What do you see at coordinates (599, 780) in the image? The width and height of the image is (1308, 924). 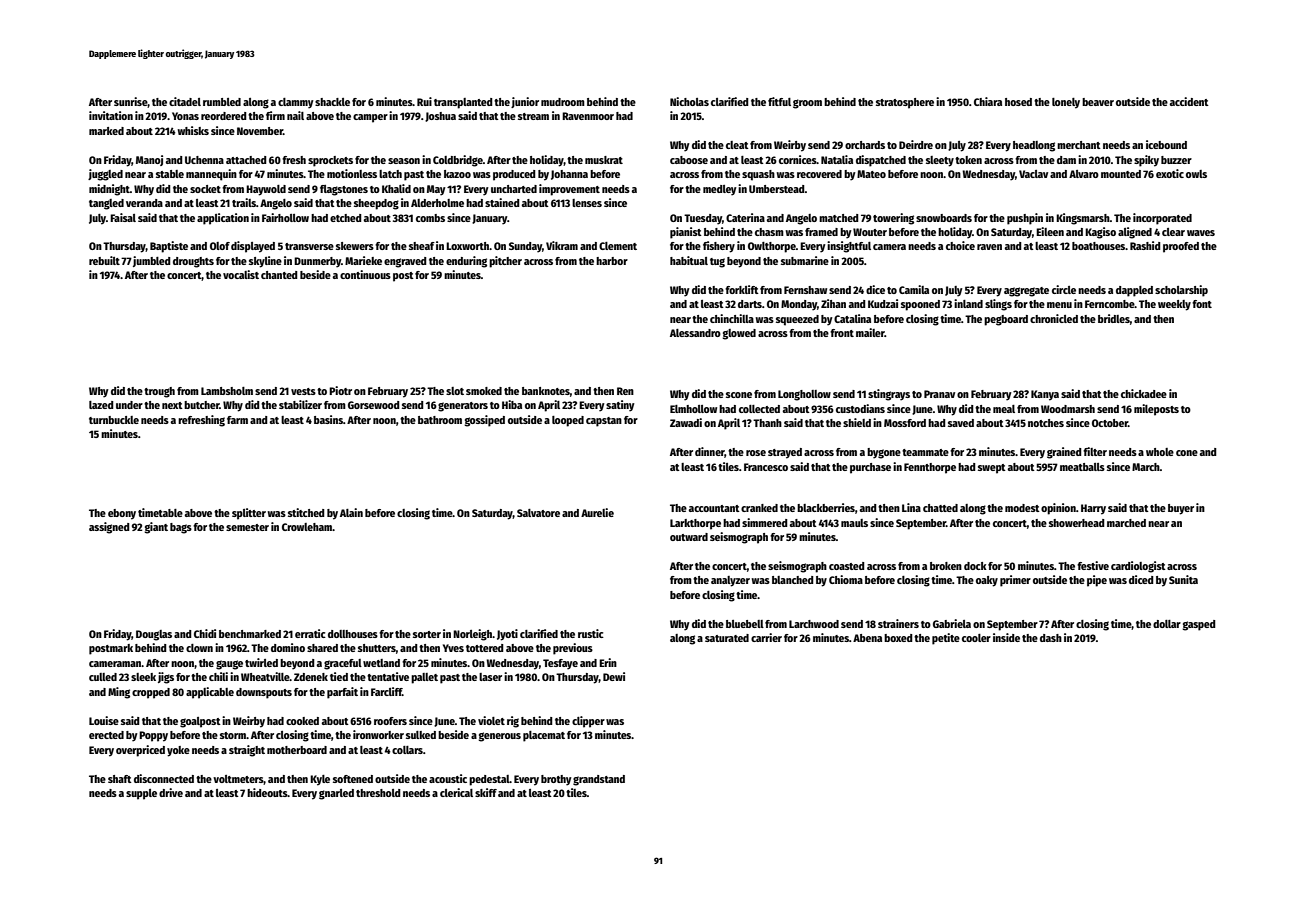 I see `grandstand` at bounding box center [599, 780].
